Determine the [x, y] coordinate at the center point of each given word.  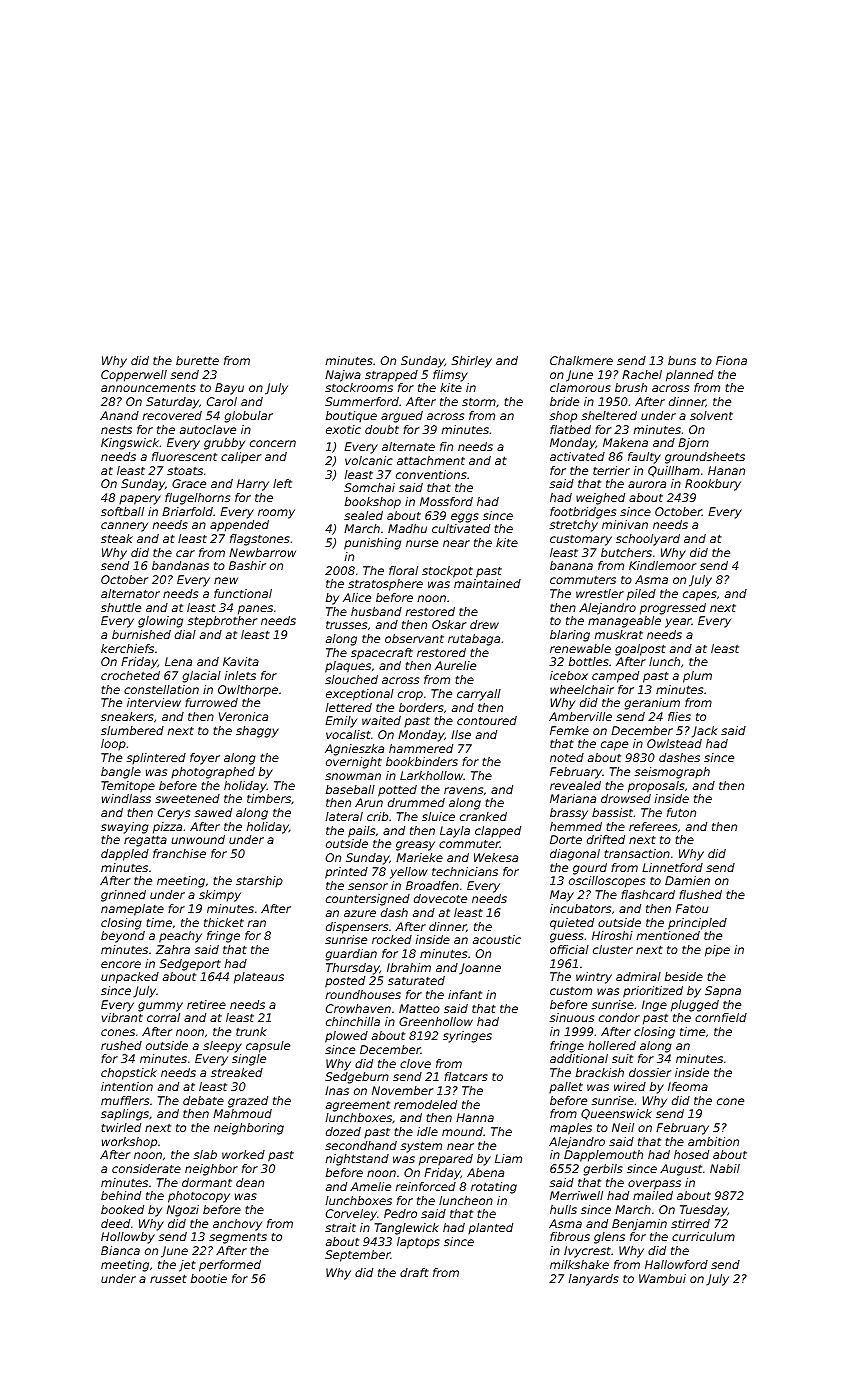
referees [653, 826]
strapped [391, 376]
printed [346, 873]
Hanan [726, 470]
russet [168, 1278]
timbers [269, 798]
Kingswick [130, 444]
